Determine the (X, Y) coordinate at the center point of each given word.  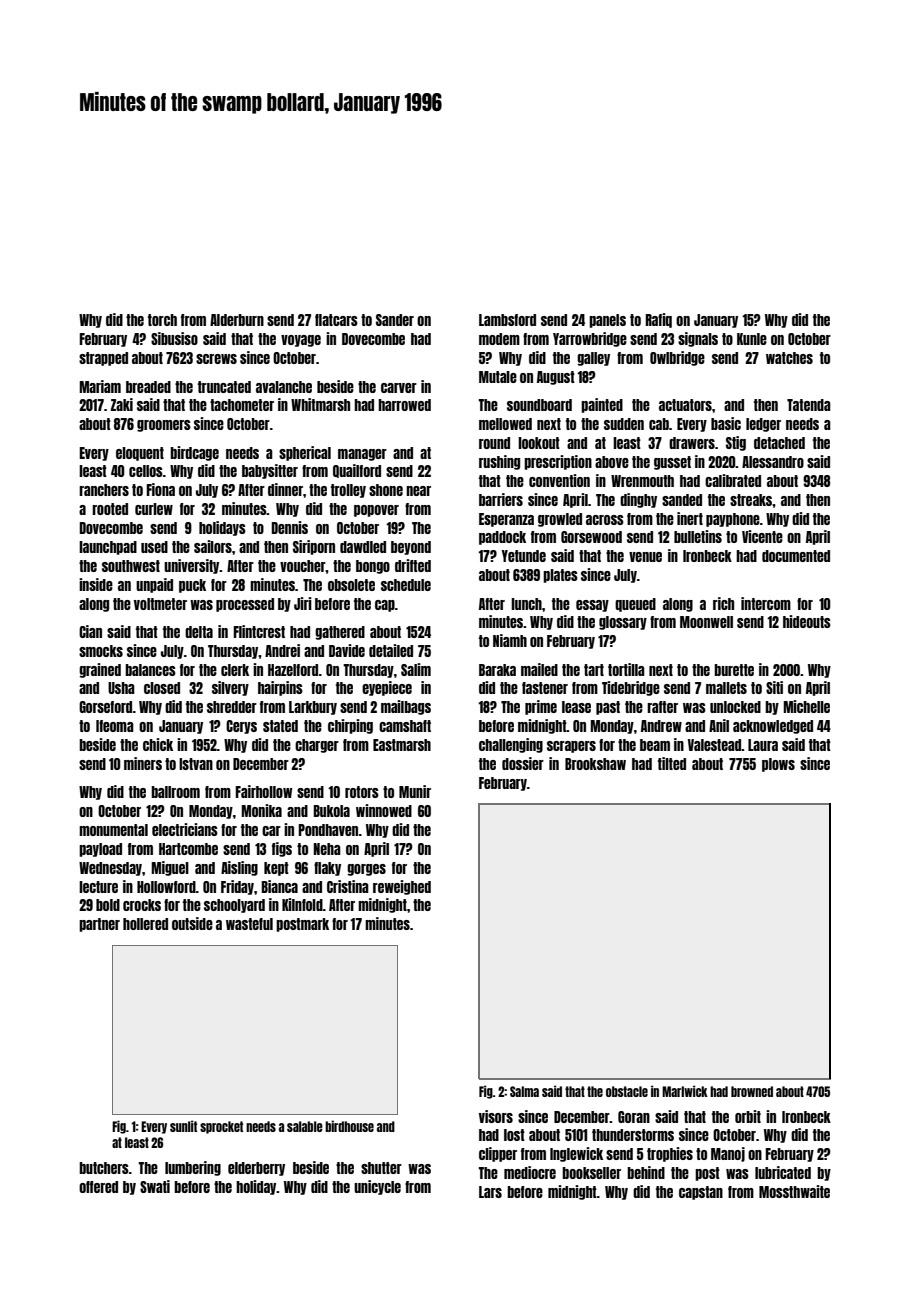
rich (723, 603)
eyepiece (387, 688)
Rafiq (658, 320)
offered (98, 1187)
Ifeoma (115, 726)
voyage (301, 341)
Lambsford (507, 320)
